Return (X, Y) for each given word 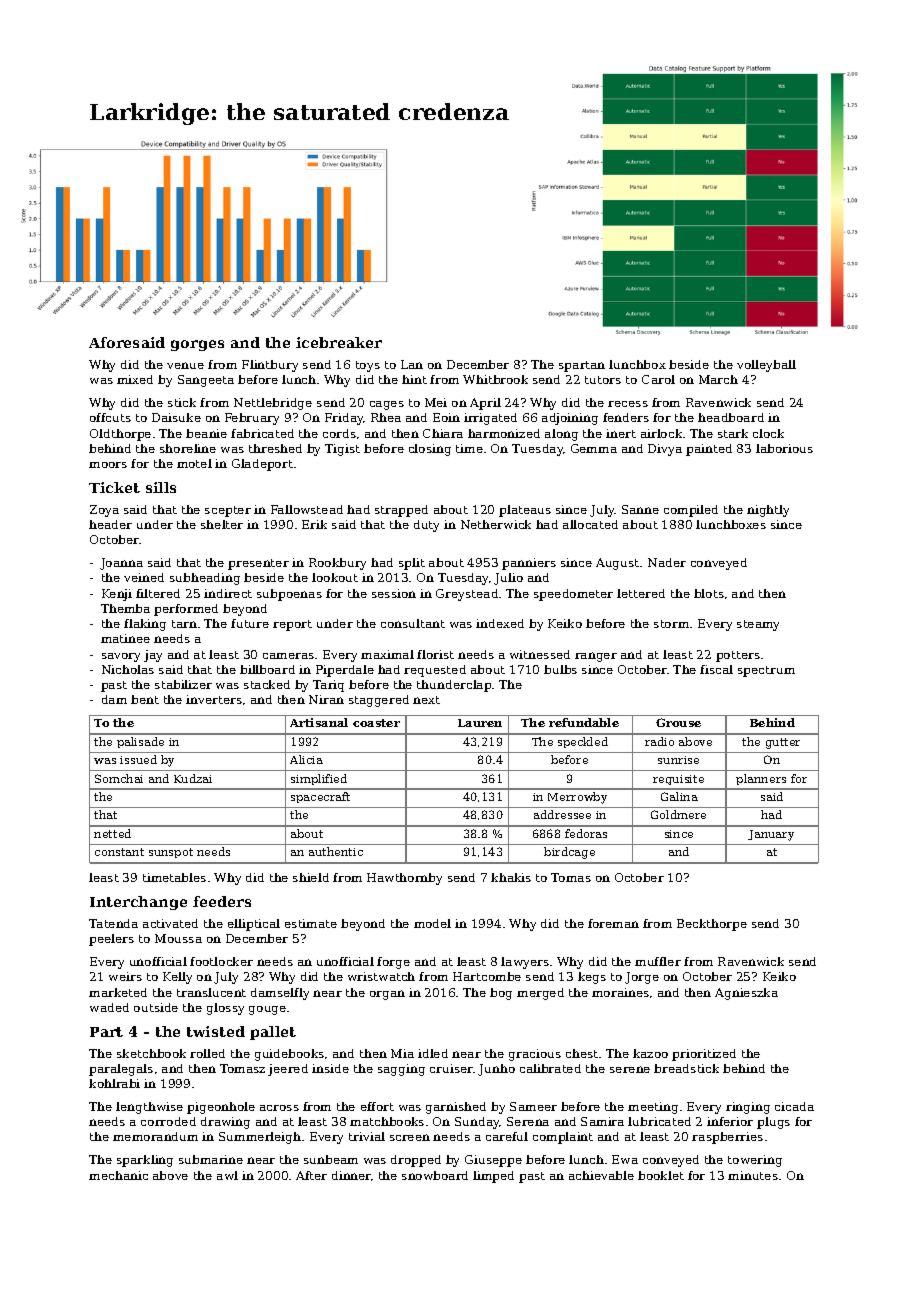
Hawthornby (404, 879)
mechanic (118, 1175)
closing (430, 450)
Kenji (117, 595)
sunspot (171, 853)
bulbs (560, 669)
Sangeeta (206, 381)
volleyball (766, 366)
